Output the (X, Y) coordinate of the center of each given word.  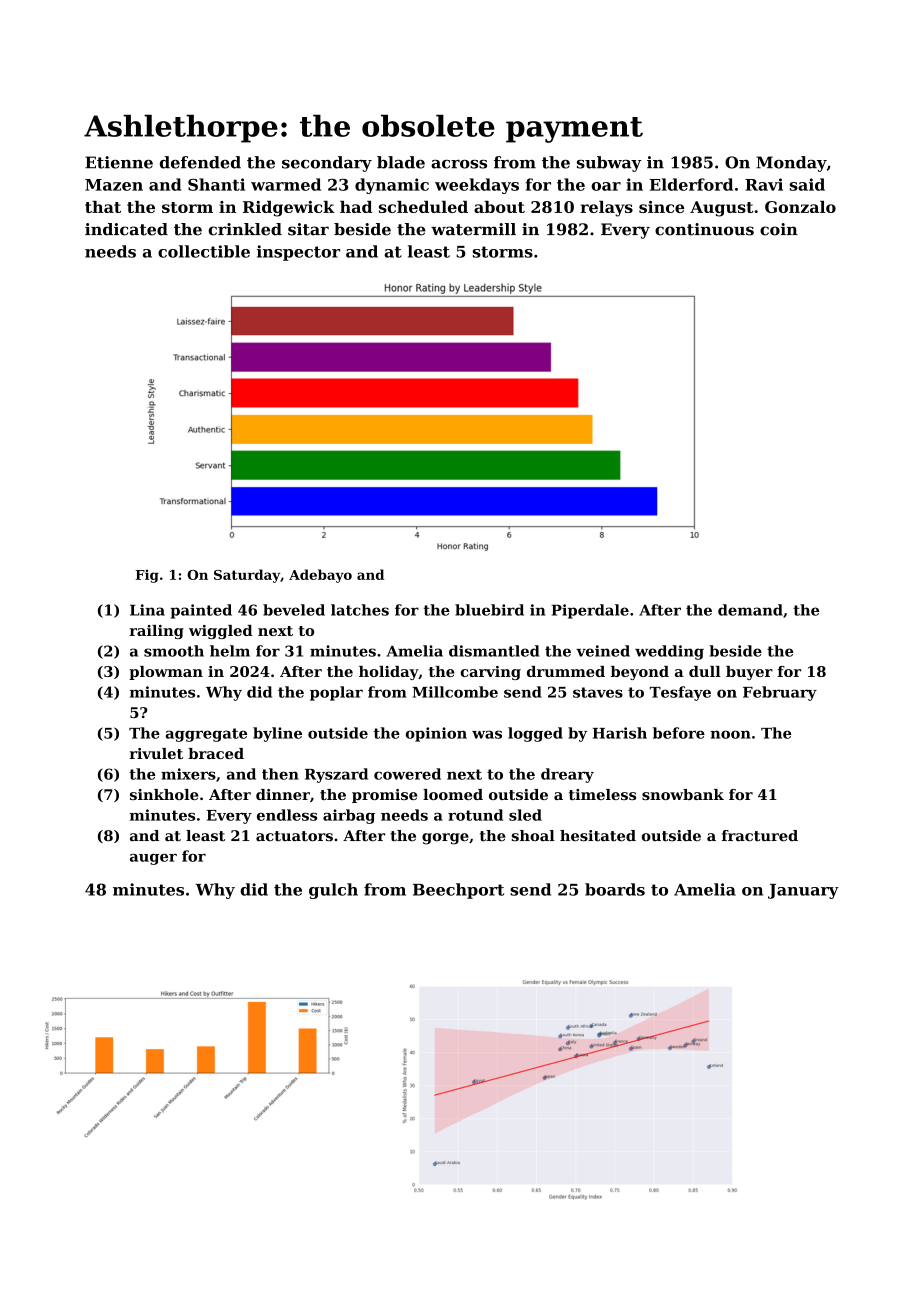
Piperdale (590, 611)
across (459, 164)
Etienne (119, 162)
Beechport (458, 891)
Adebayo (320, 576)
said (807, 184)
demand (750, 610)
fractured (760, 836)
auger (153, 859)
